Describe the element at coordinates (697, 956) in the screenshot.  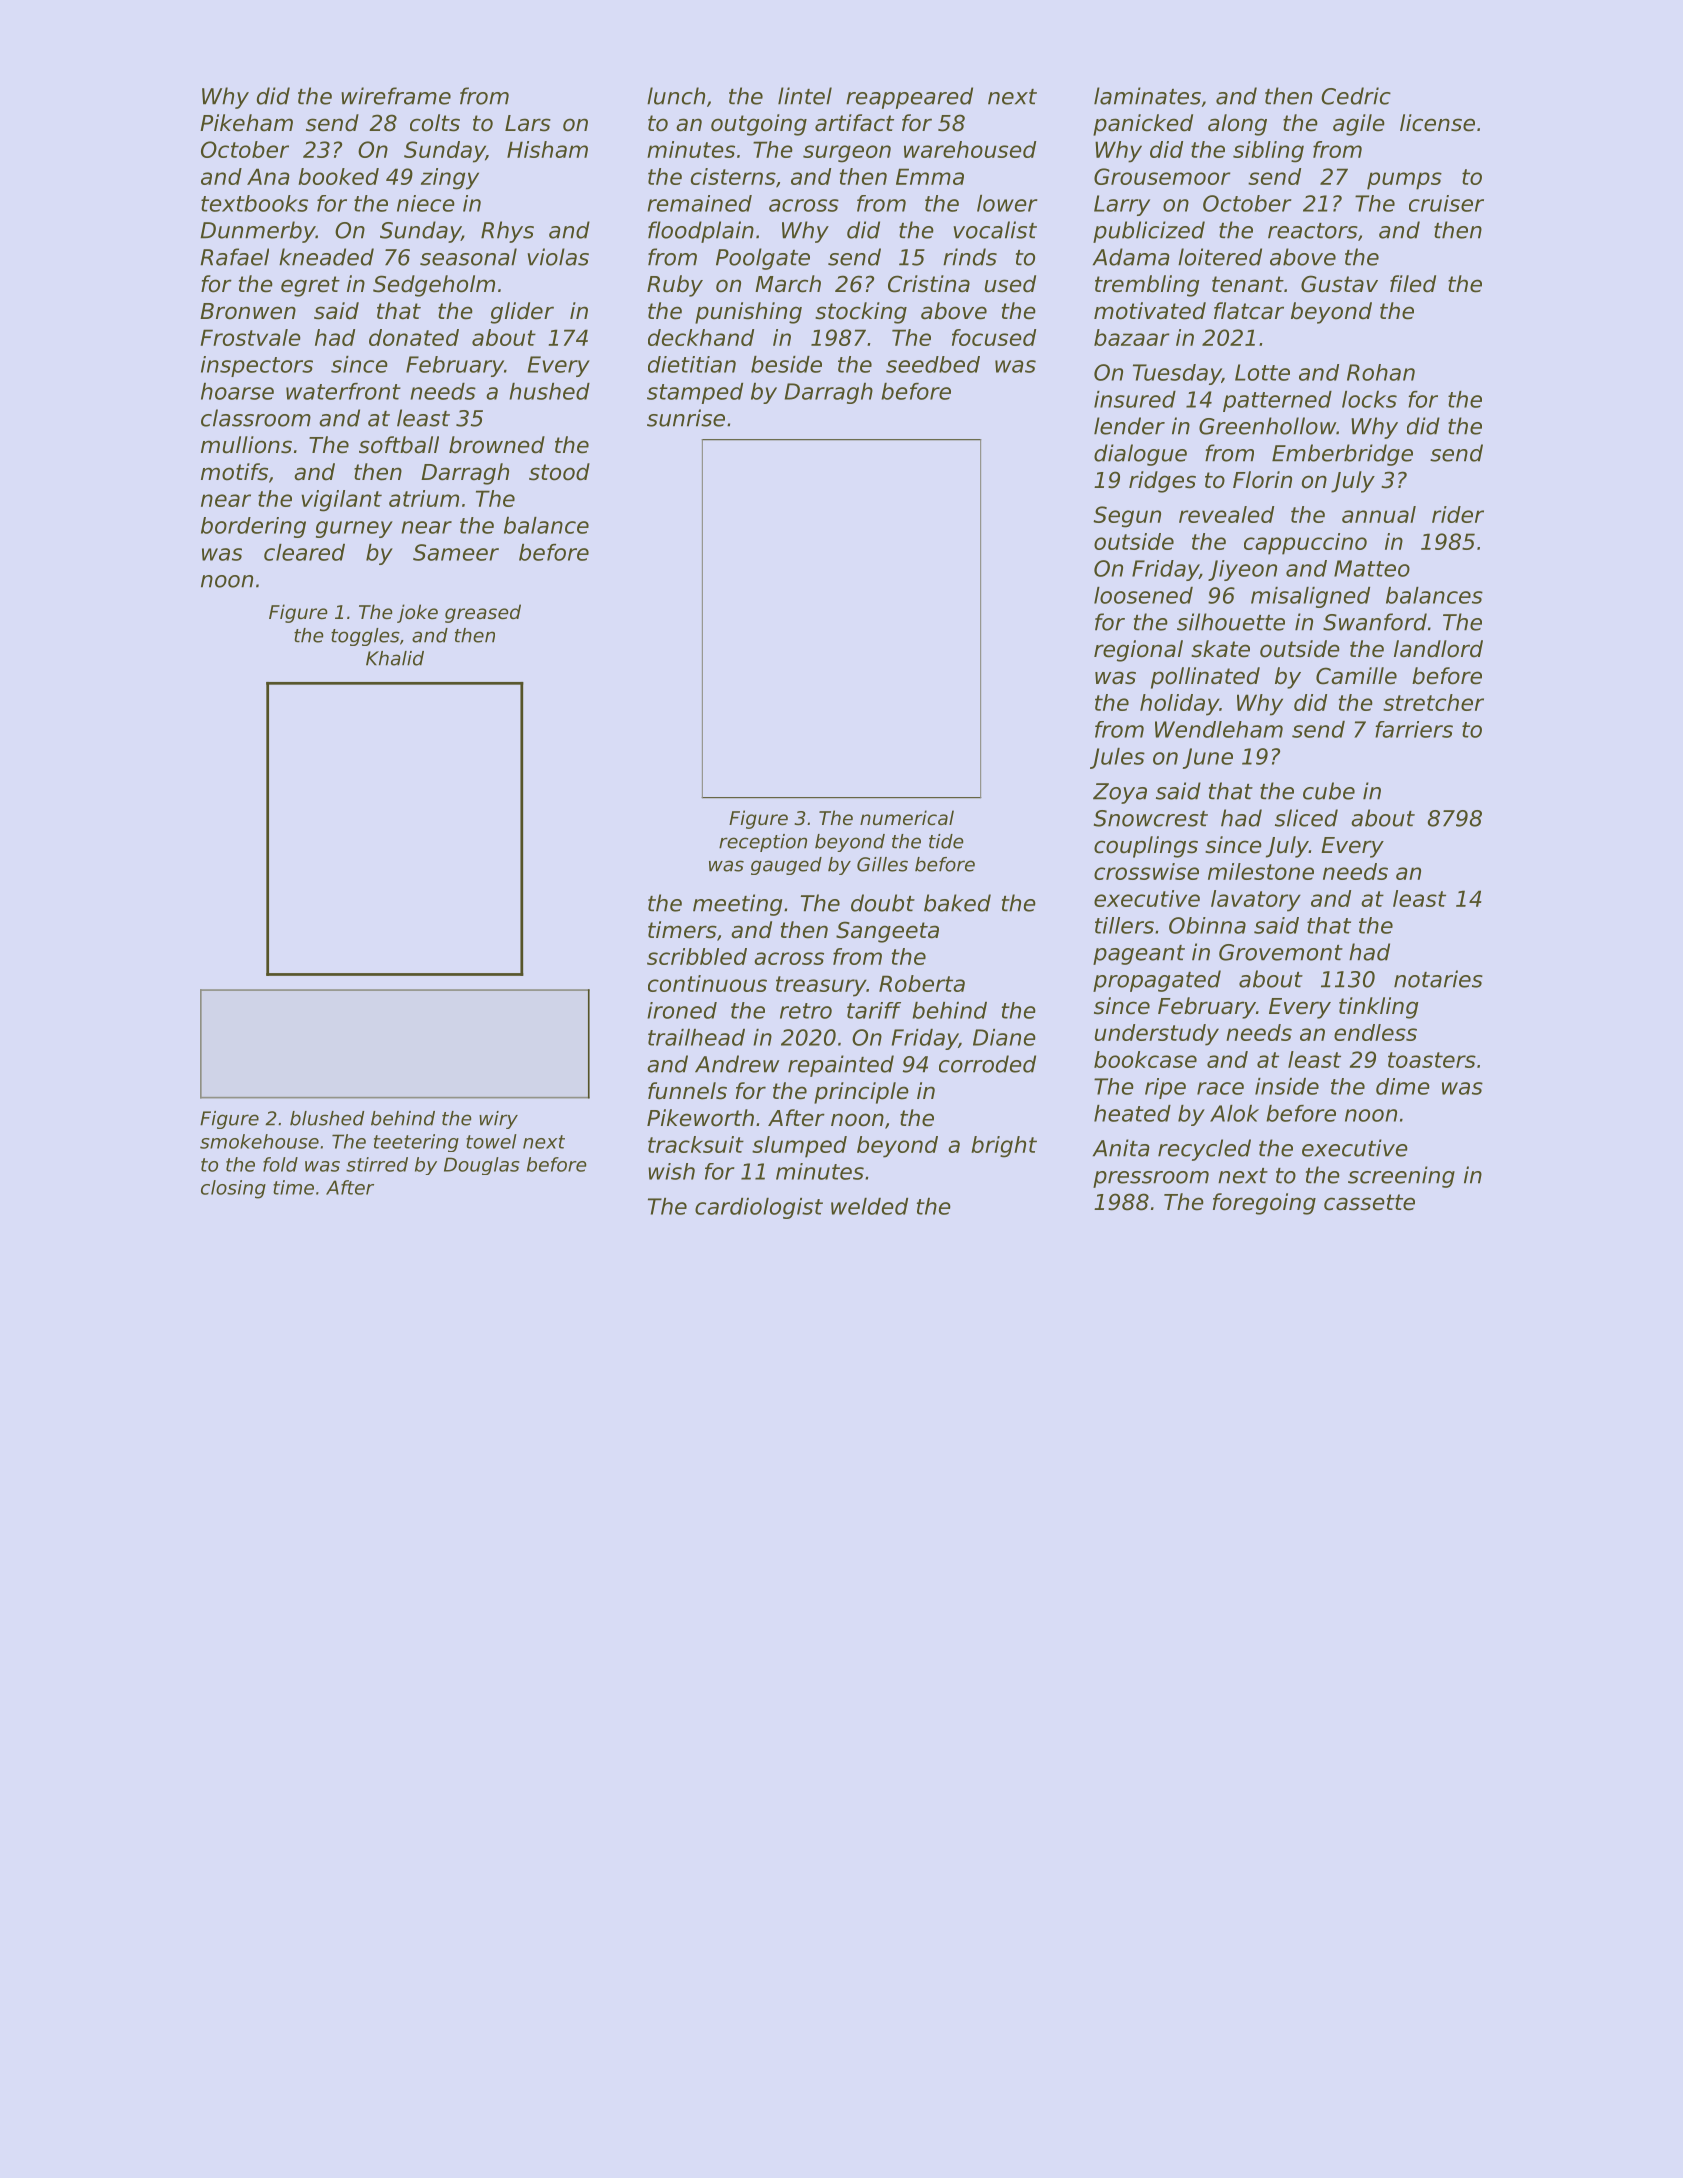
I see `scribbled` at that location.
